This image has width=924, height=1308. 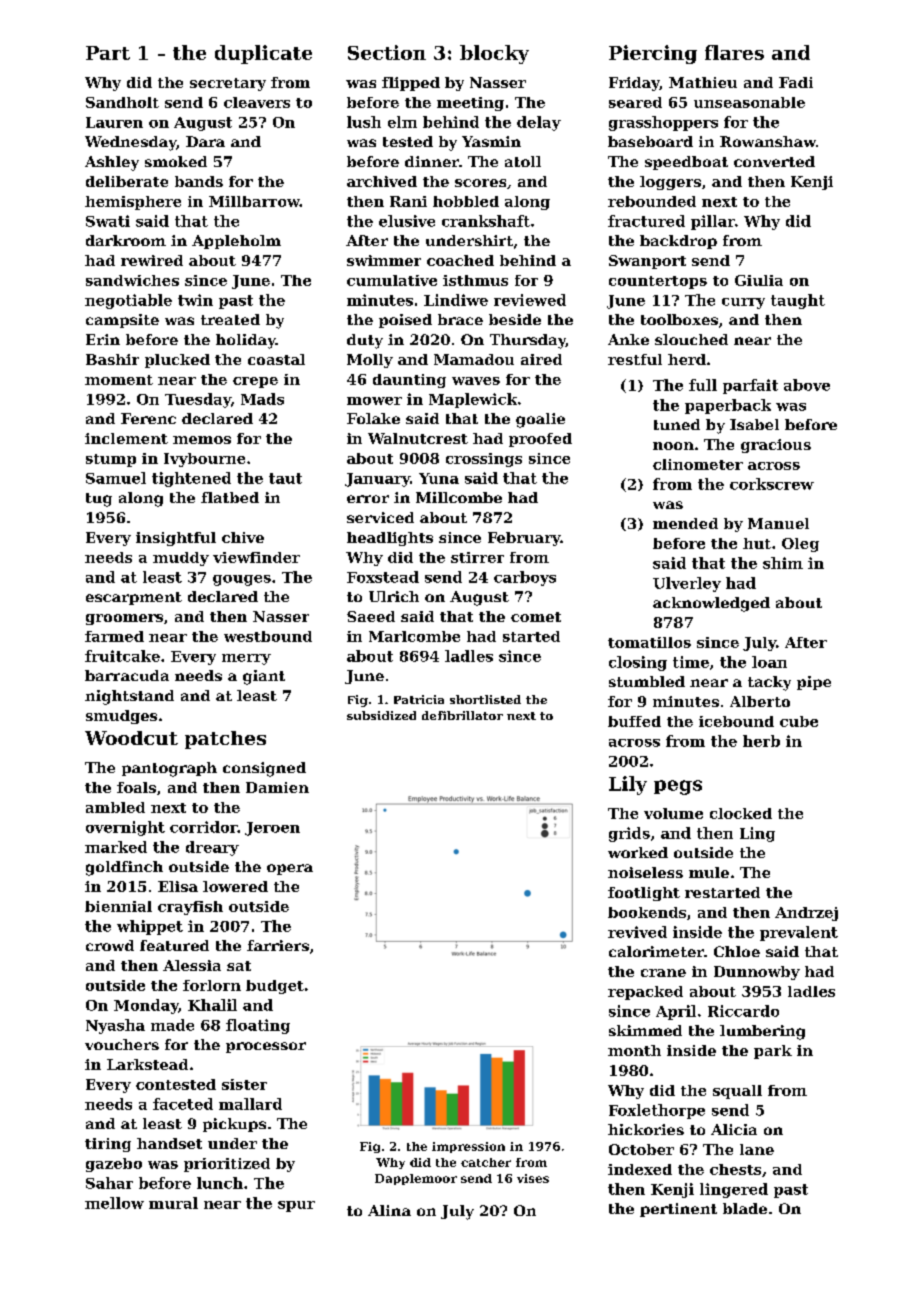 What do you see at coordinates (686, 163) in the image?
I see `speedboat` at bounding box center [686, 163].
